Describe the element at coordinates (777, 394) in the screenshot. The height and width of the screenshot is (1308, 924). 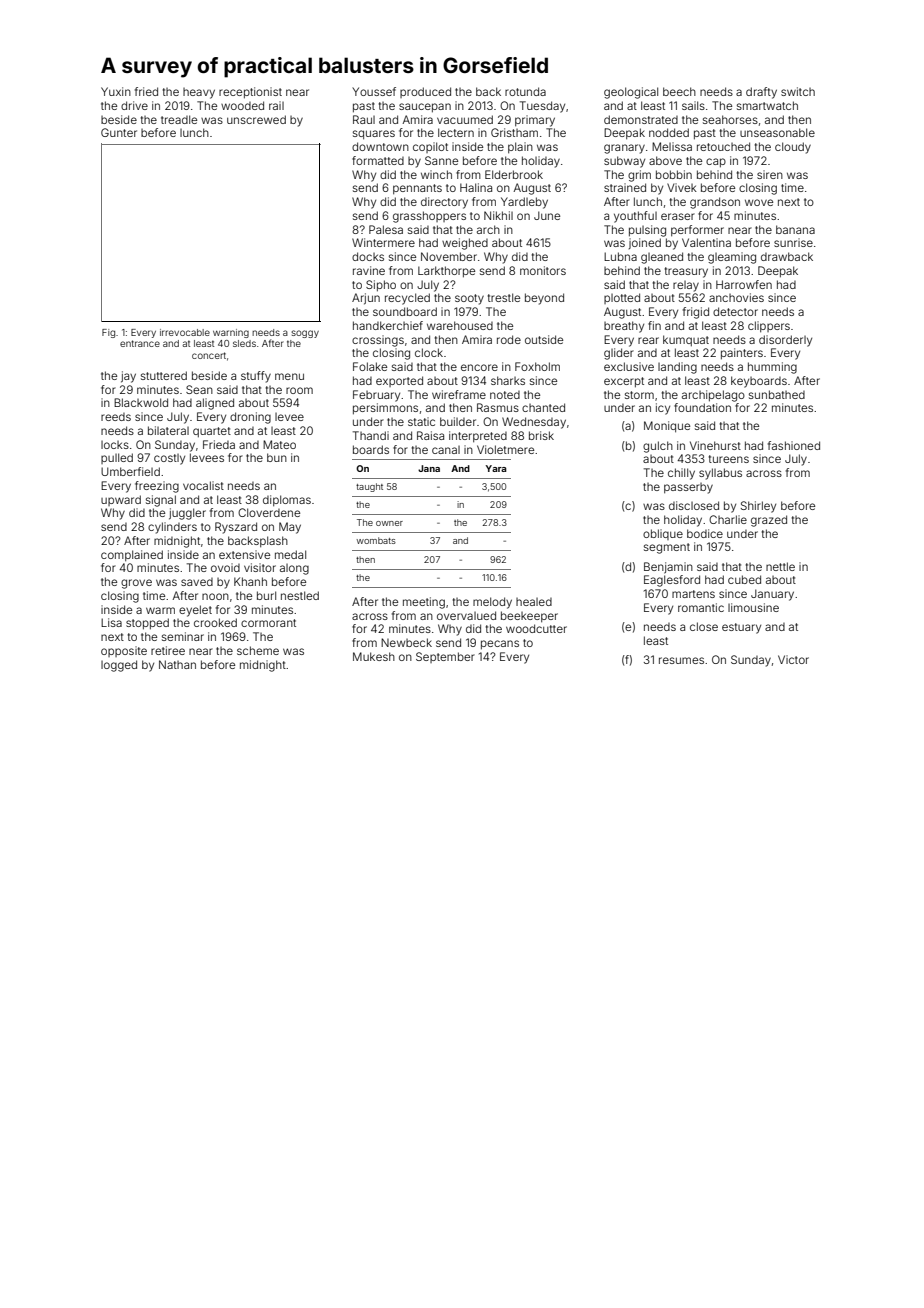
I see `sunbathed` at that location.
